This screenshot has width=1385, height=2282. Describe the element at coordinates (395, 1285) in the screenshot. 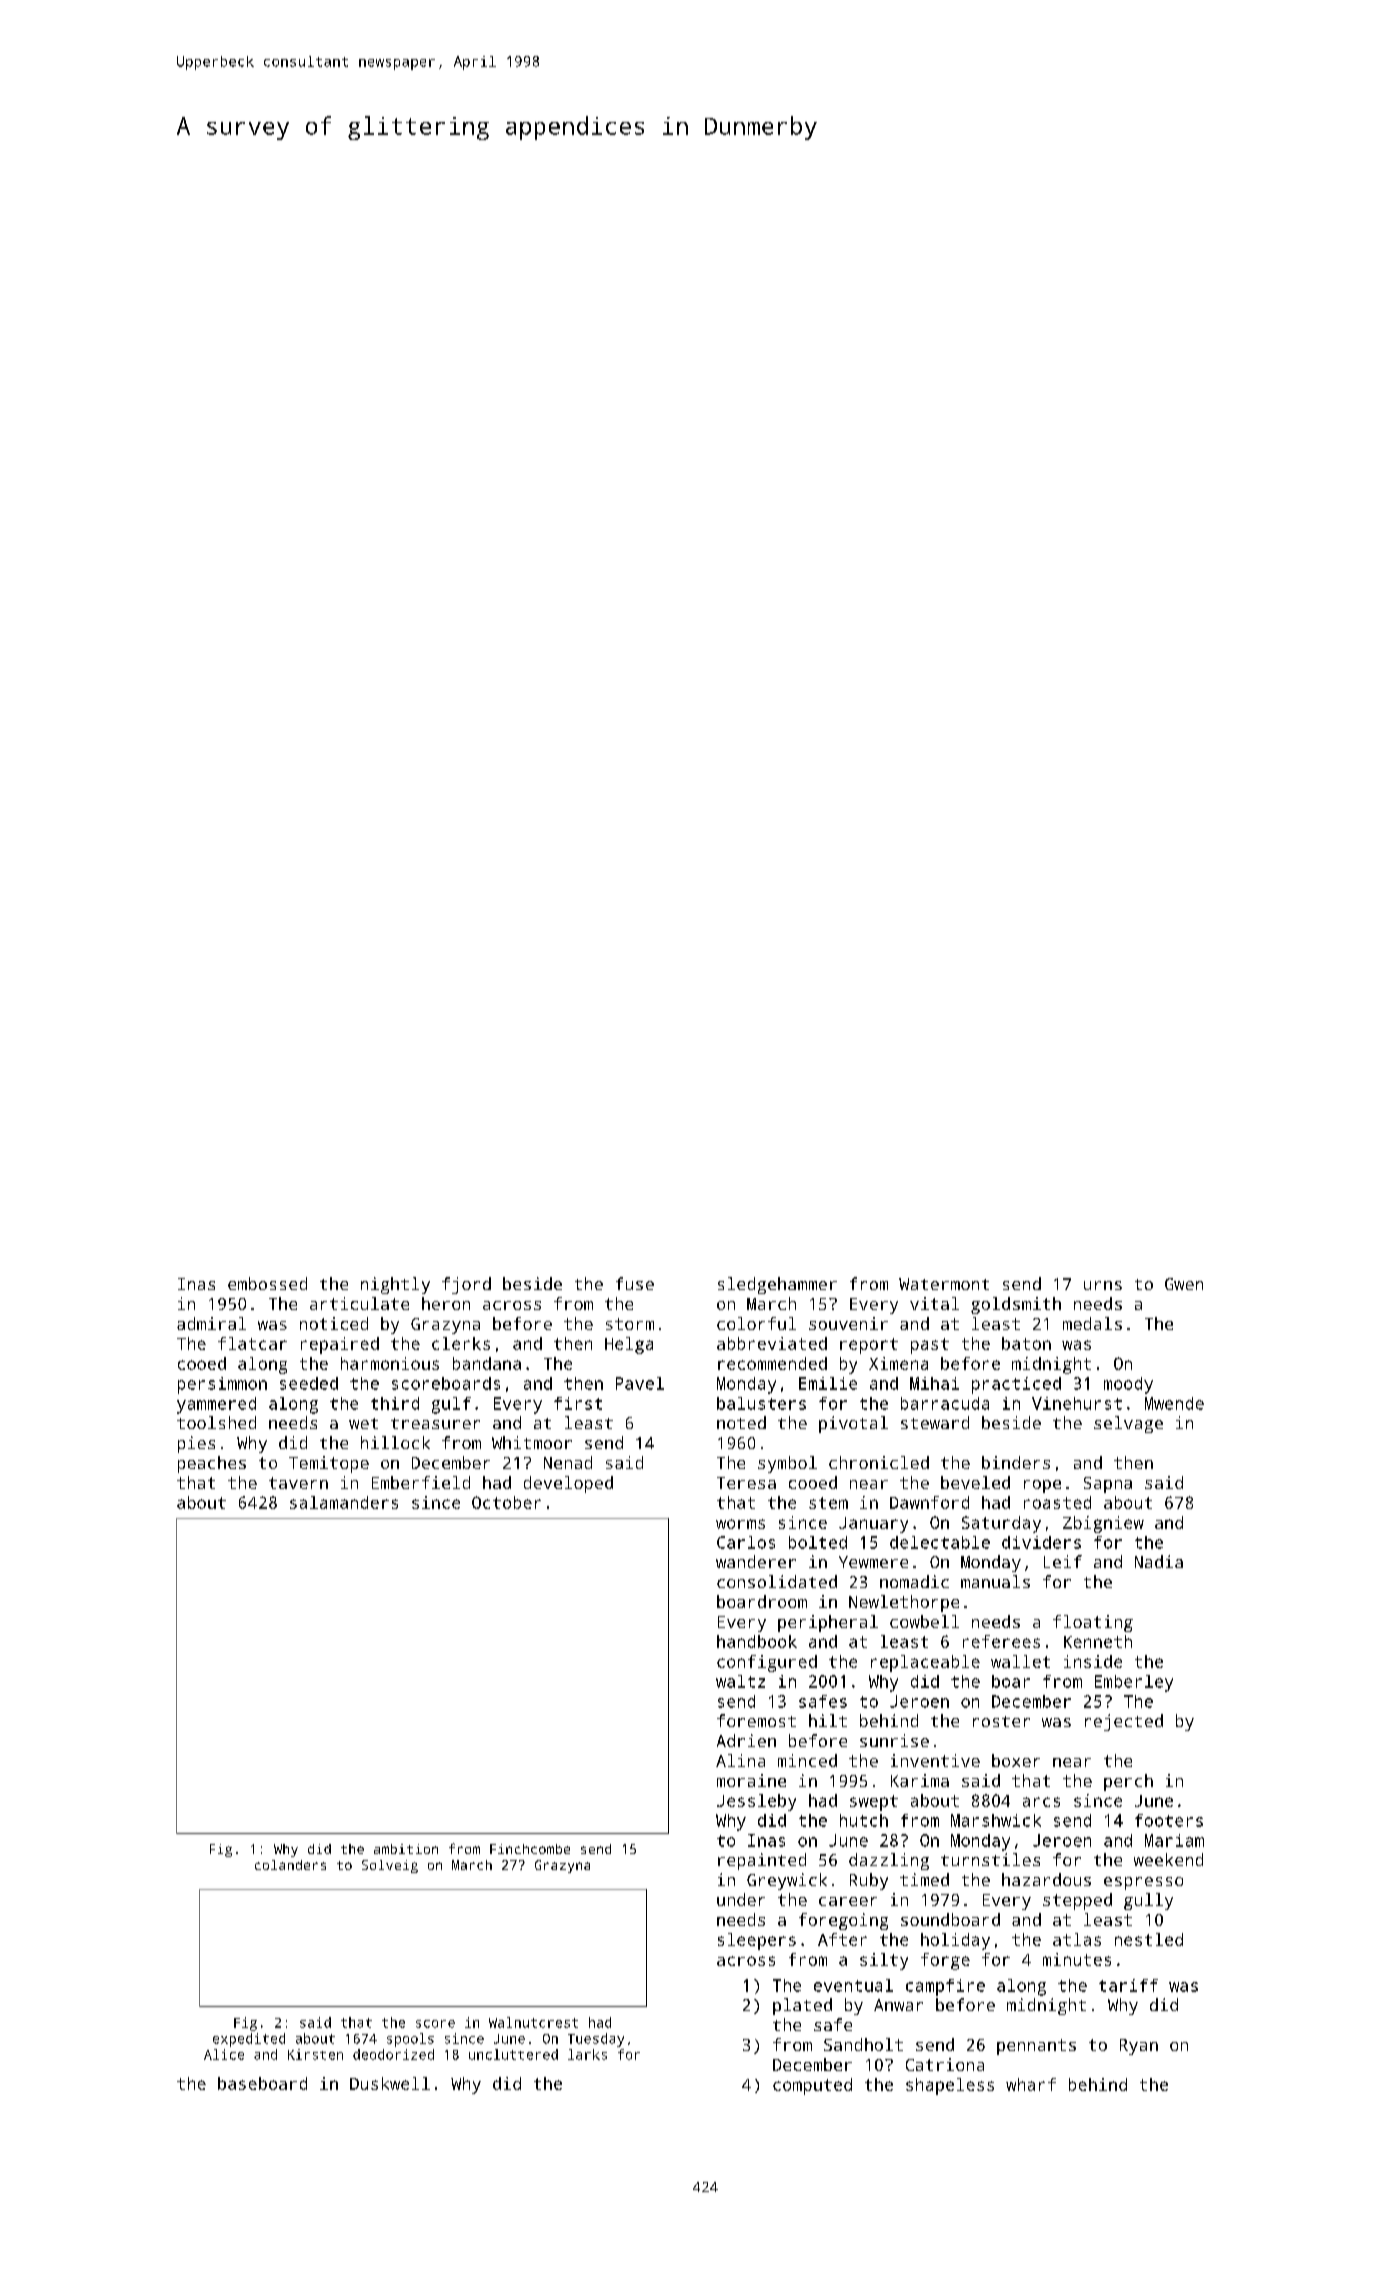

I see `nightly` at that location.
